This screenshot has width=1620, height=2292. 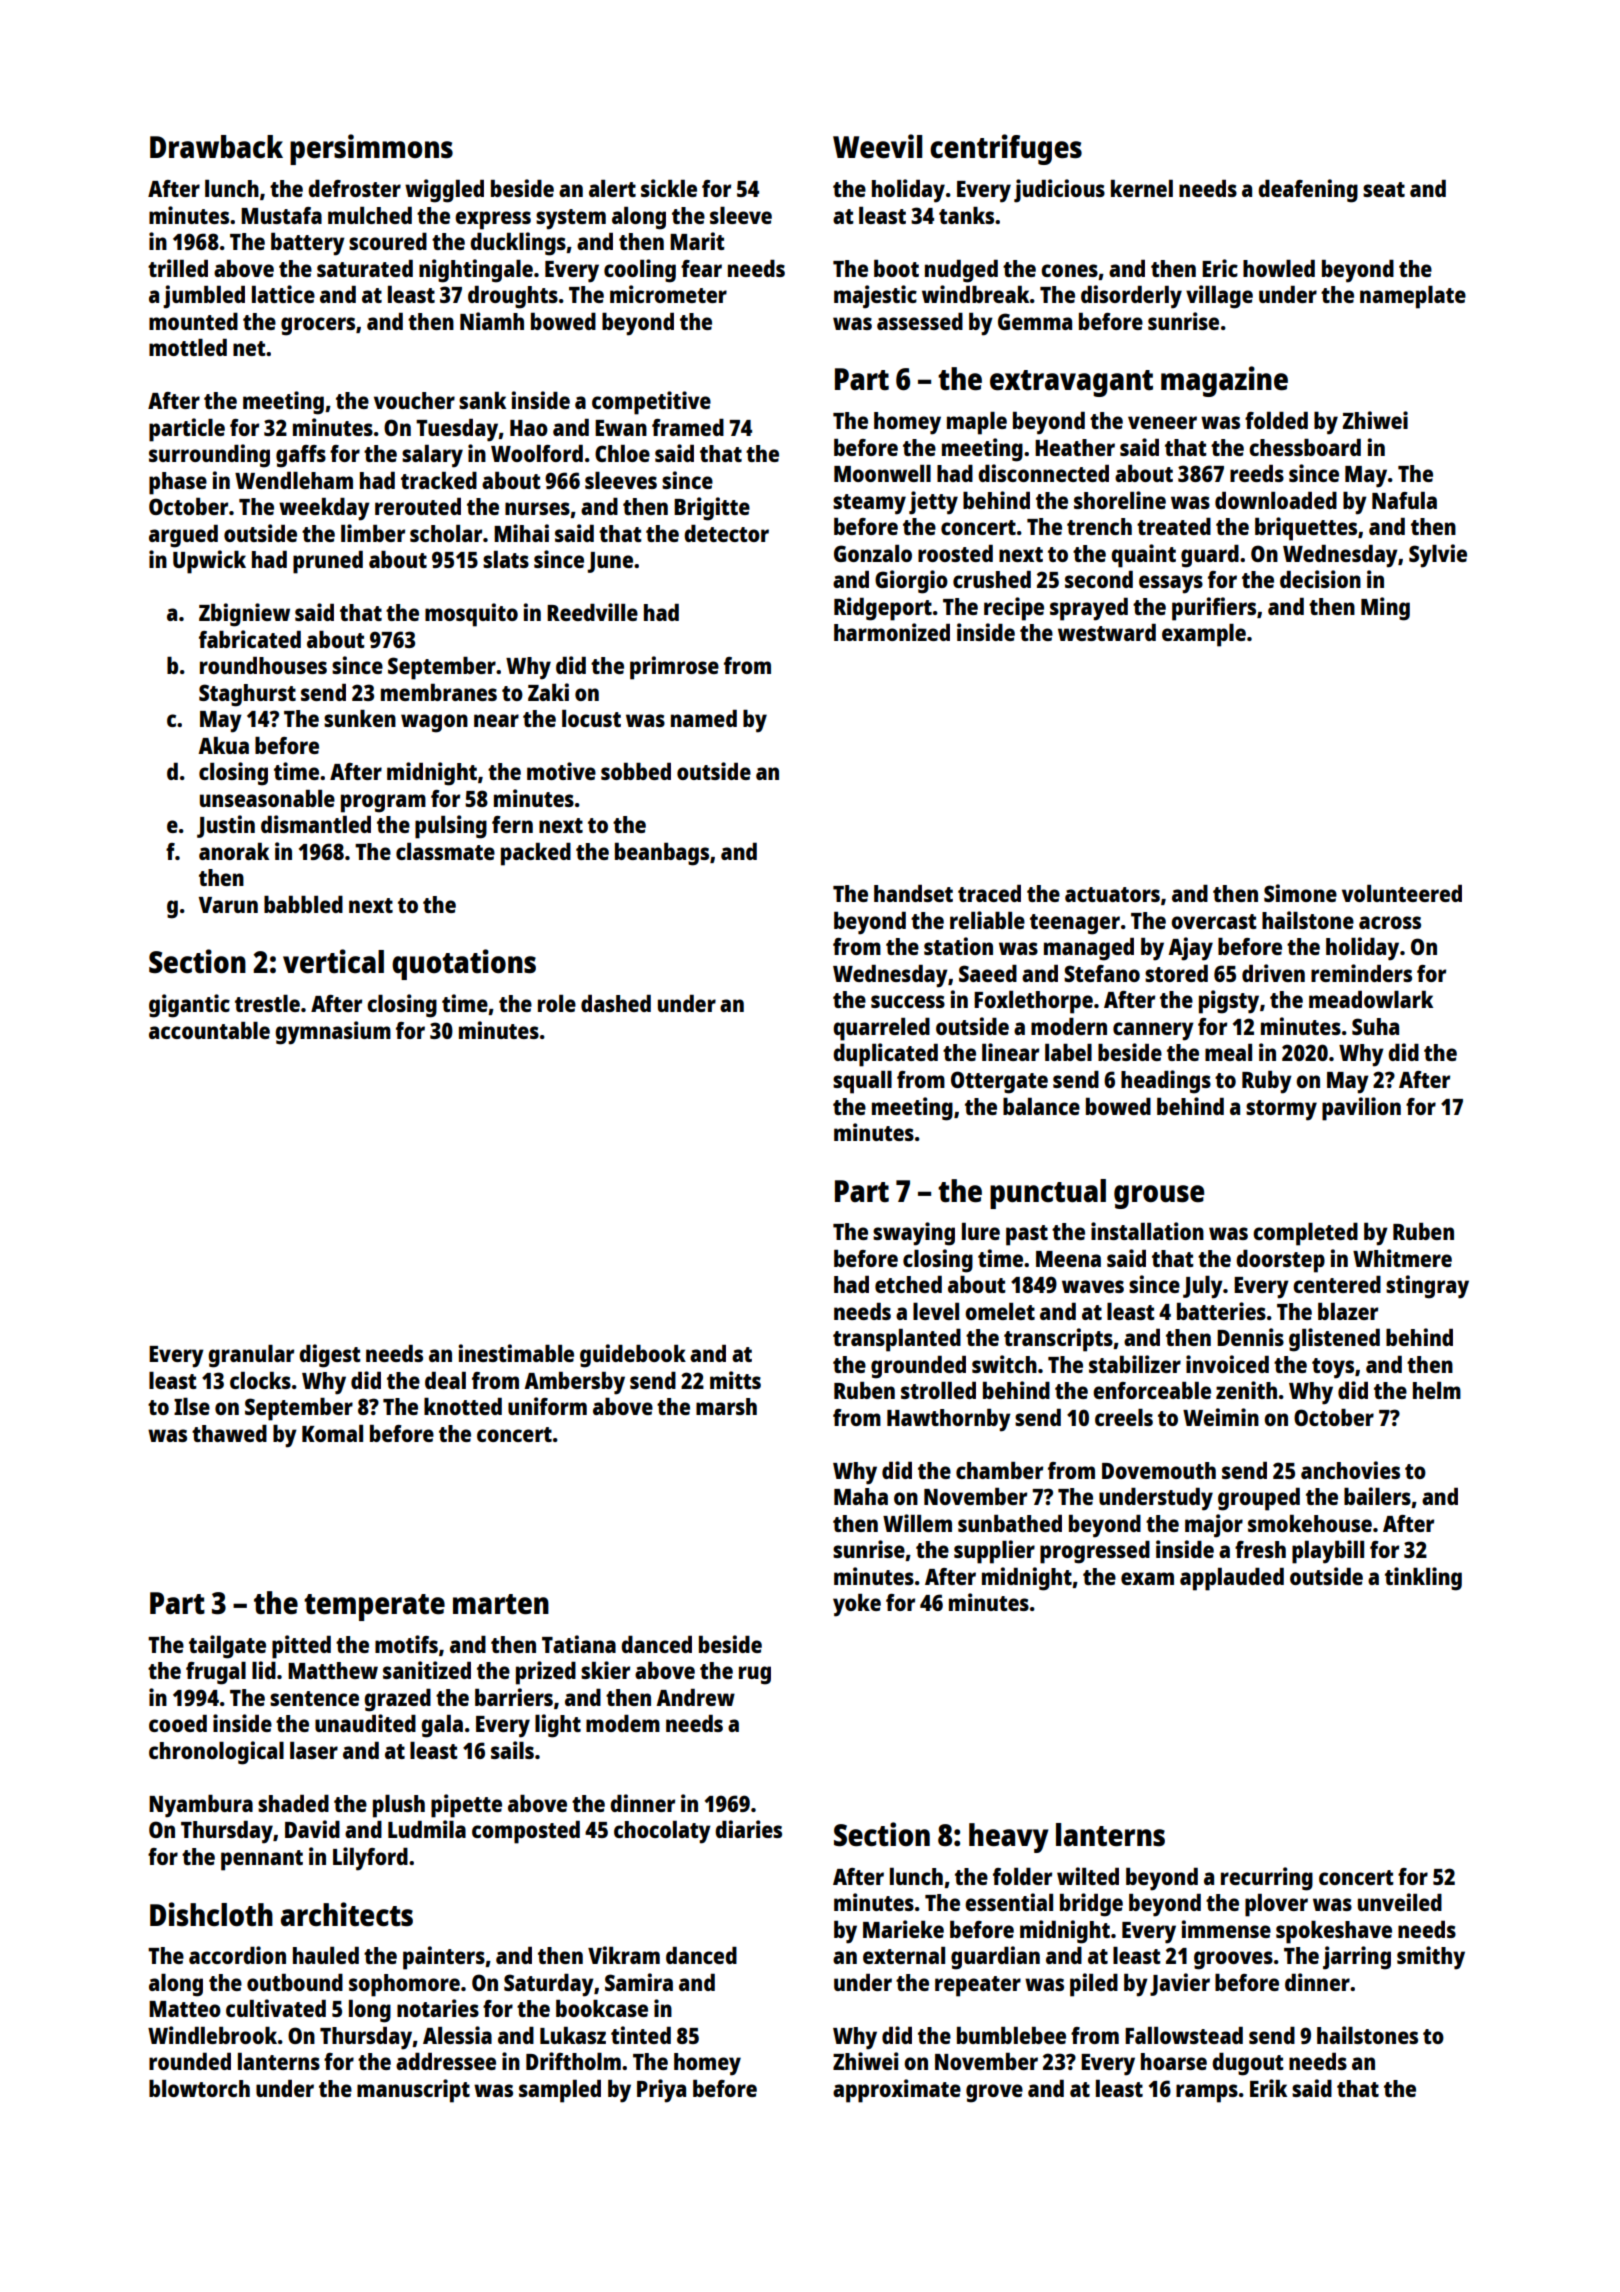 What do you see at coordinates (1384, 189) in the screenshot?
I see `seat` at bounding box center [1384, 189].
